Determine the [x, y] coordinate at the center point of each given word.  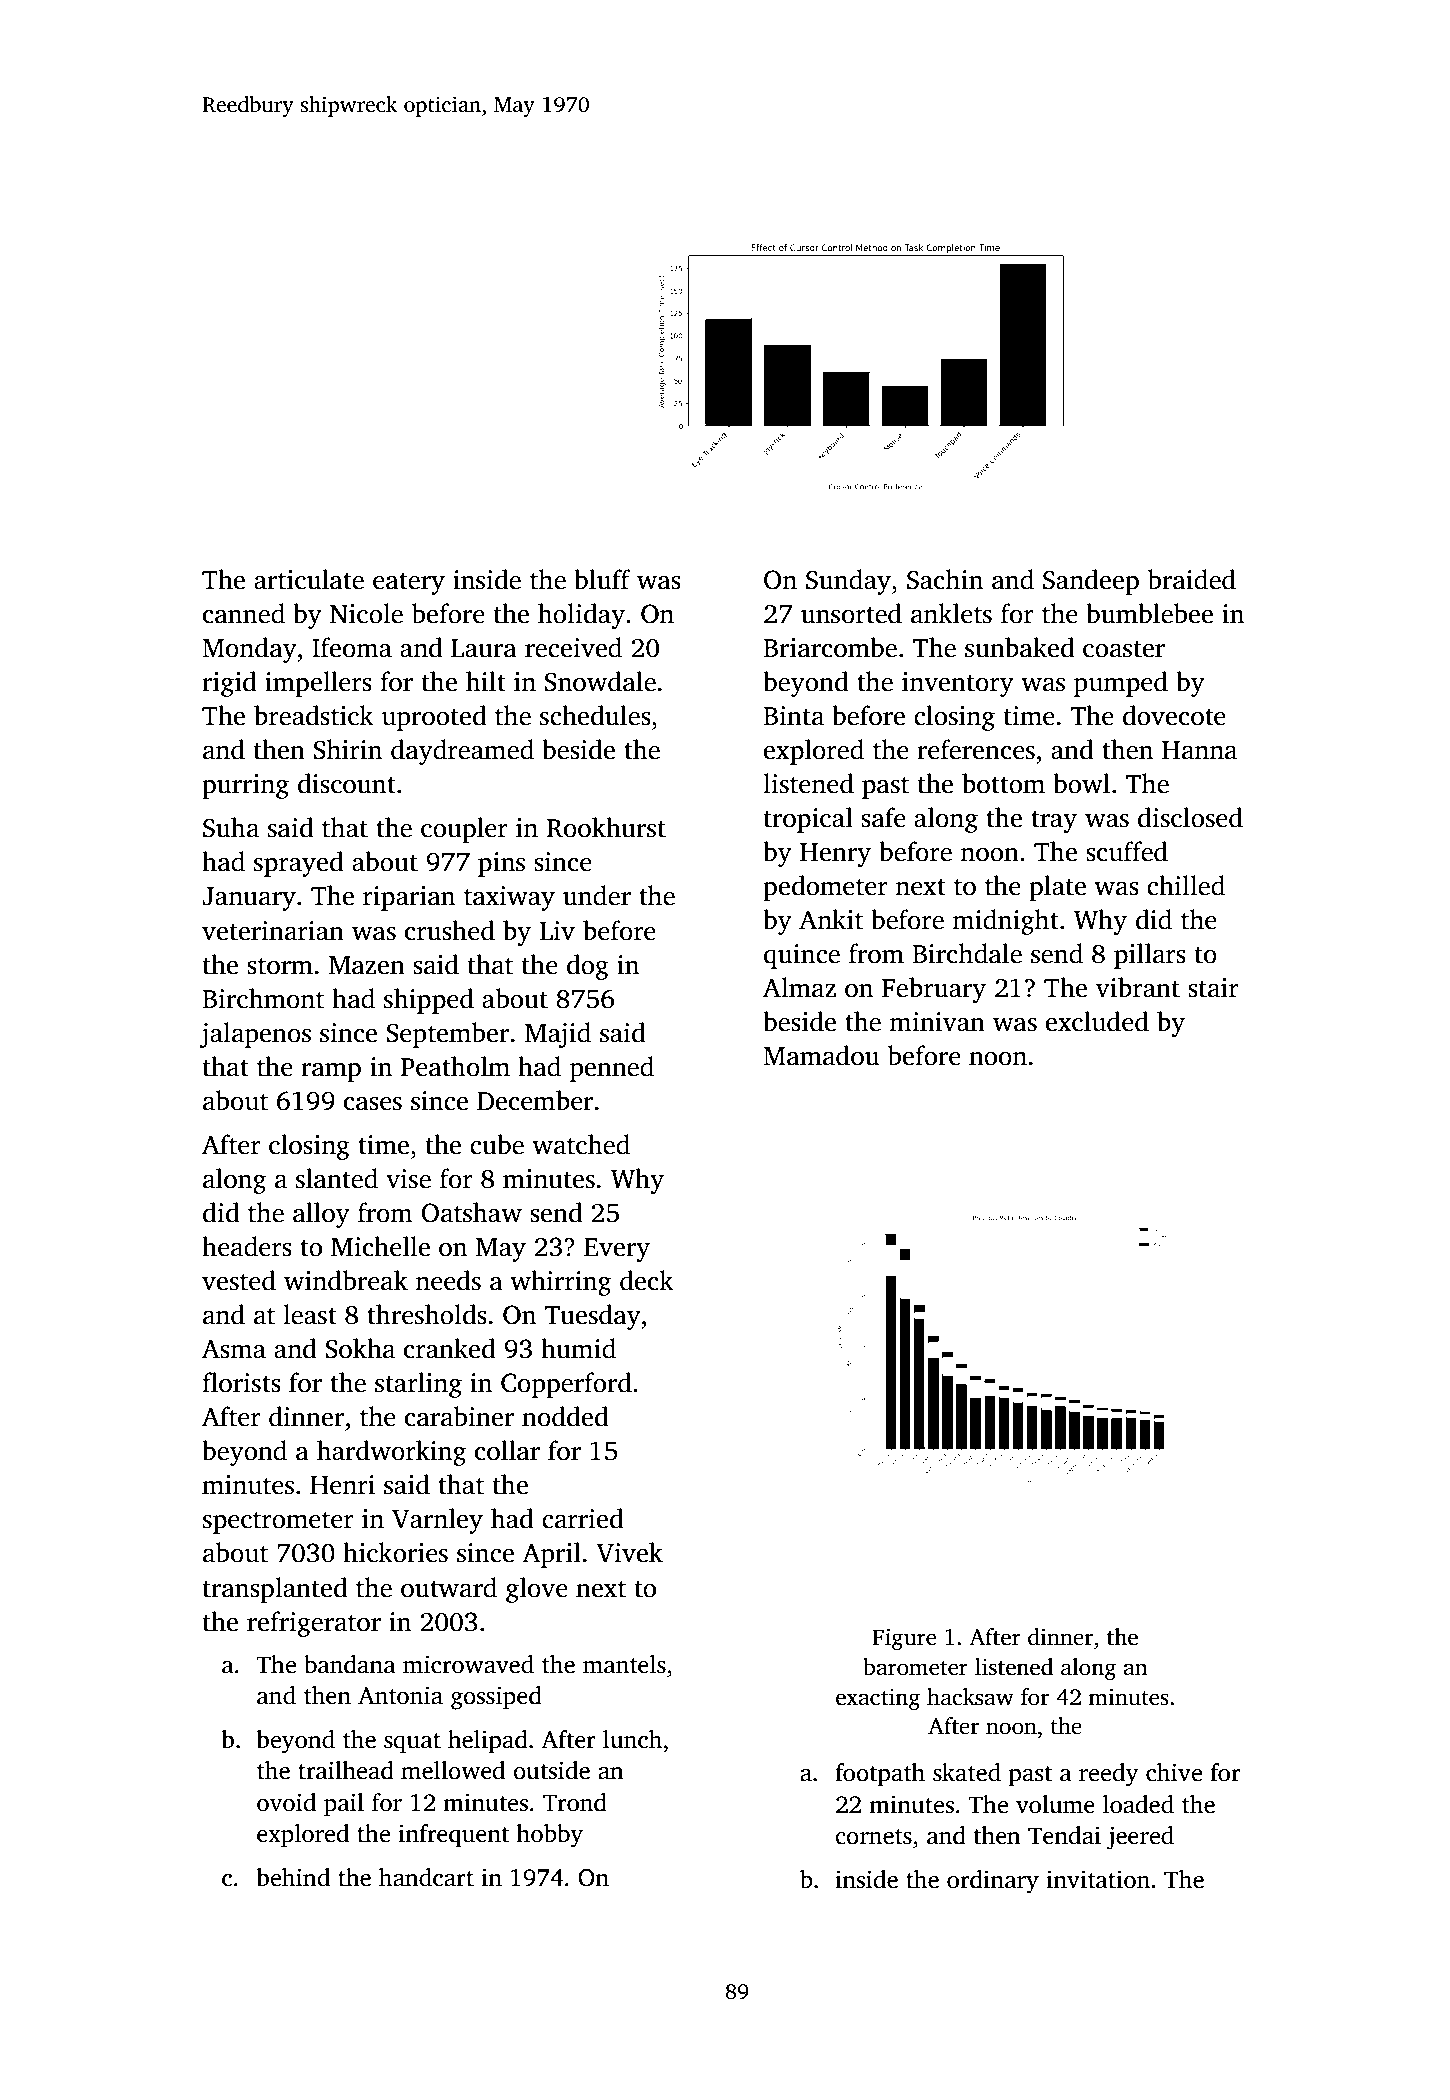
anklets [951, 613]
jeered [1140, 1838]
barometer [915, 1667]
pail [344, 1805]
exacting [878, 1699]
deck [647, 1280]
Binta [793, 716]
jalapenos [255, 1035]
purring [245, 786]
